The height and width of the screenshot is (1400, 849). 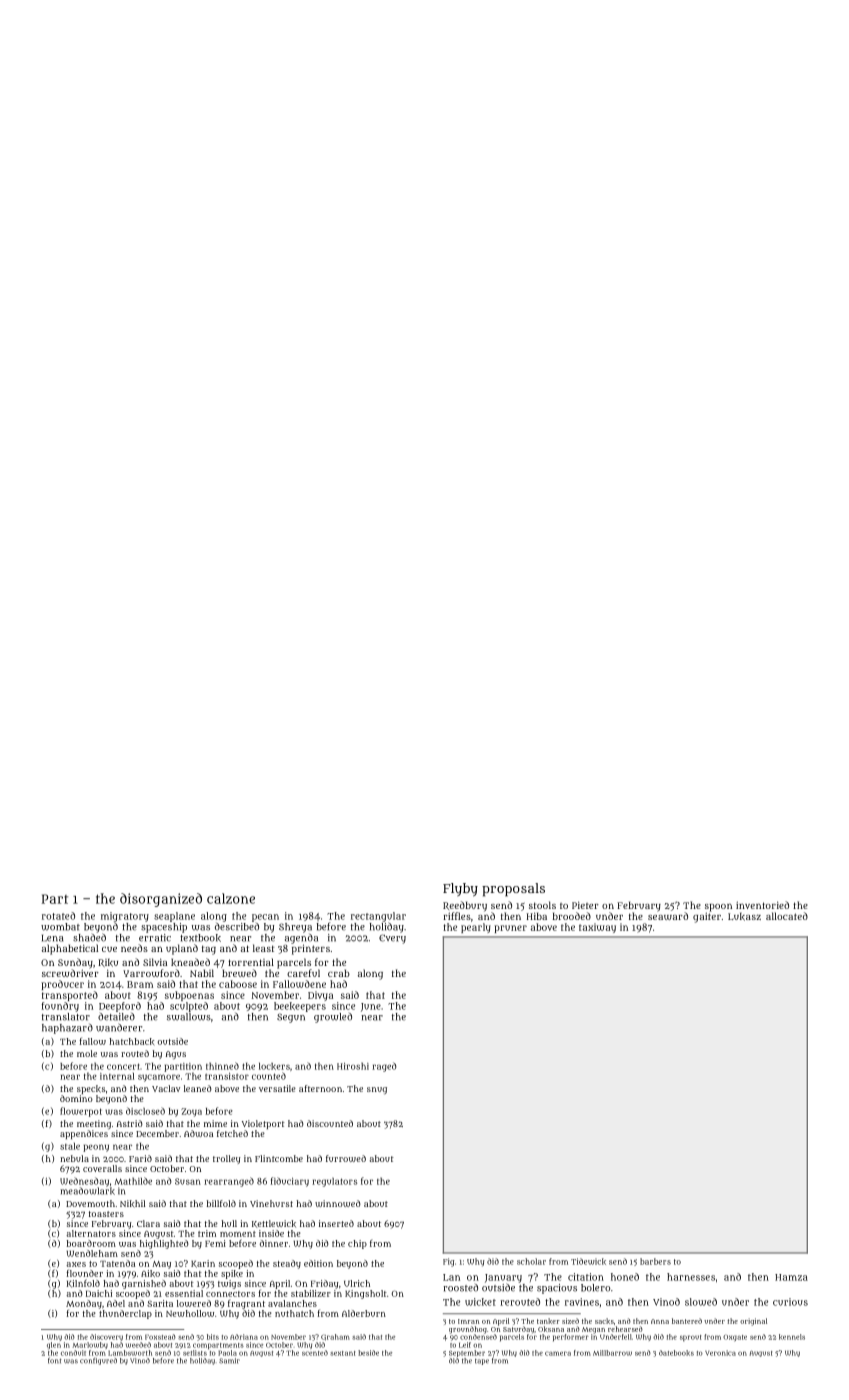 What do you see at coordinates (87, 1191) in the screenshot?
I see `meadowlark` at bounding box center [87, 1191].
